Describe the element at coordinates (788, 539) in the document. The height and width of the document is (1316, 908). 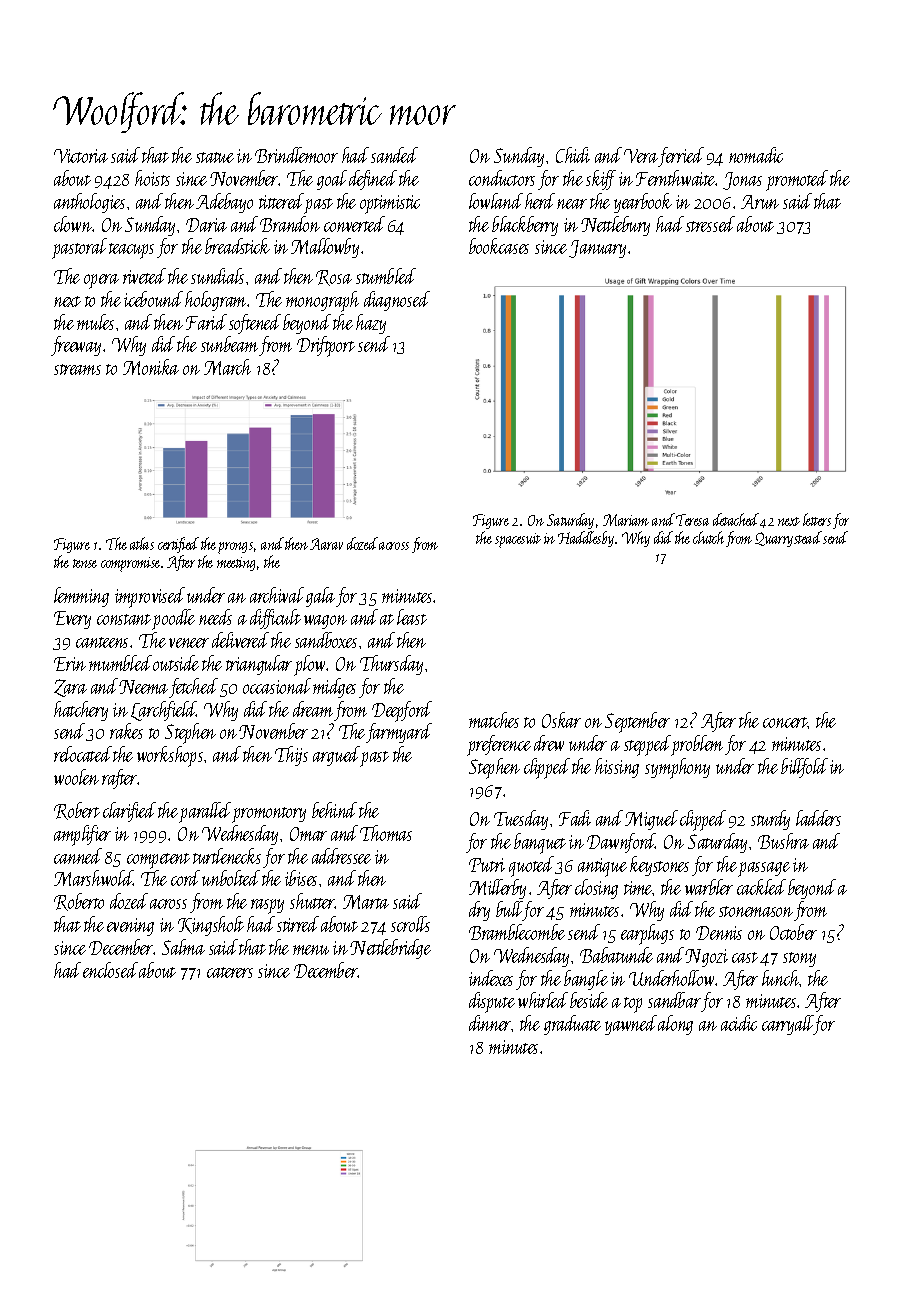
I see `Quarrystead` at that location.
